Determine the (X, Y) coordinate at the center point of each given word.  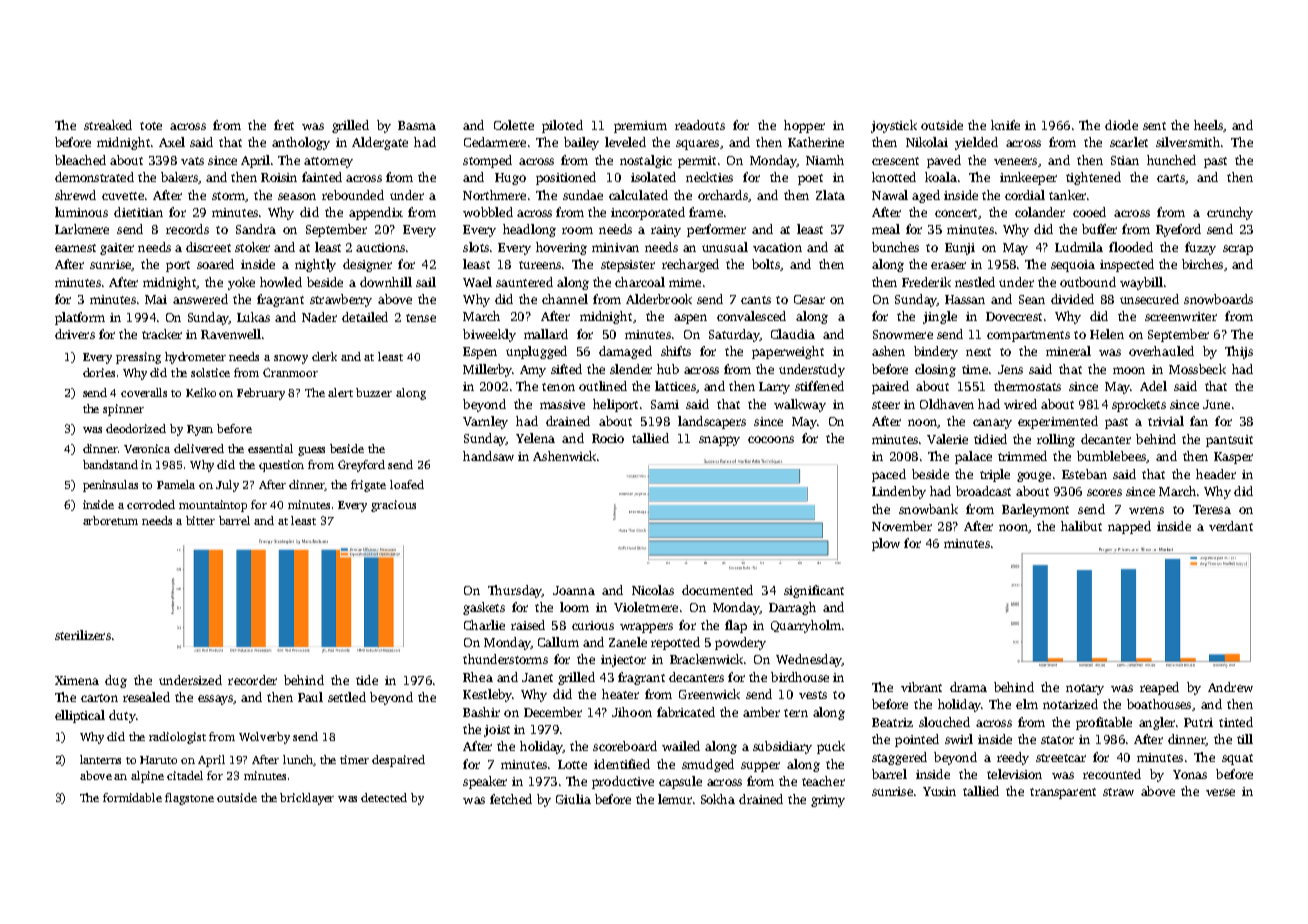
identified (622, 764)
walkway (800, 405)
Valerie (947, 439)
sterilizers (83, 635)
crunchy (1230, 213)
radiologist (177, 738)
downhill (386, 282)
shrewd (75, 195)
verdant (1231, 526)
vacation (777, 247)
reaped (1159, 688)
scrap (1238, 250)
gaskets (484, 608)
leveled (625, 142)
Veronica (147, 448)
